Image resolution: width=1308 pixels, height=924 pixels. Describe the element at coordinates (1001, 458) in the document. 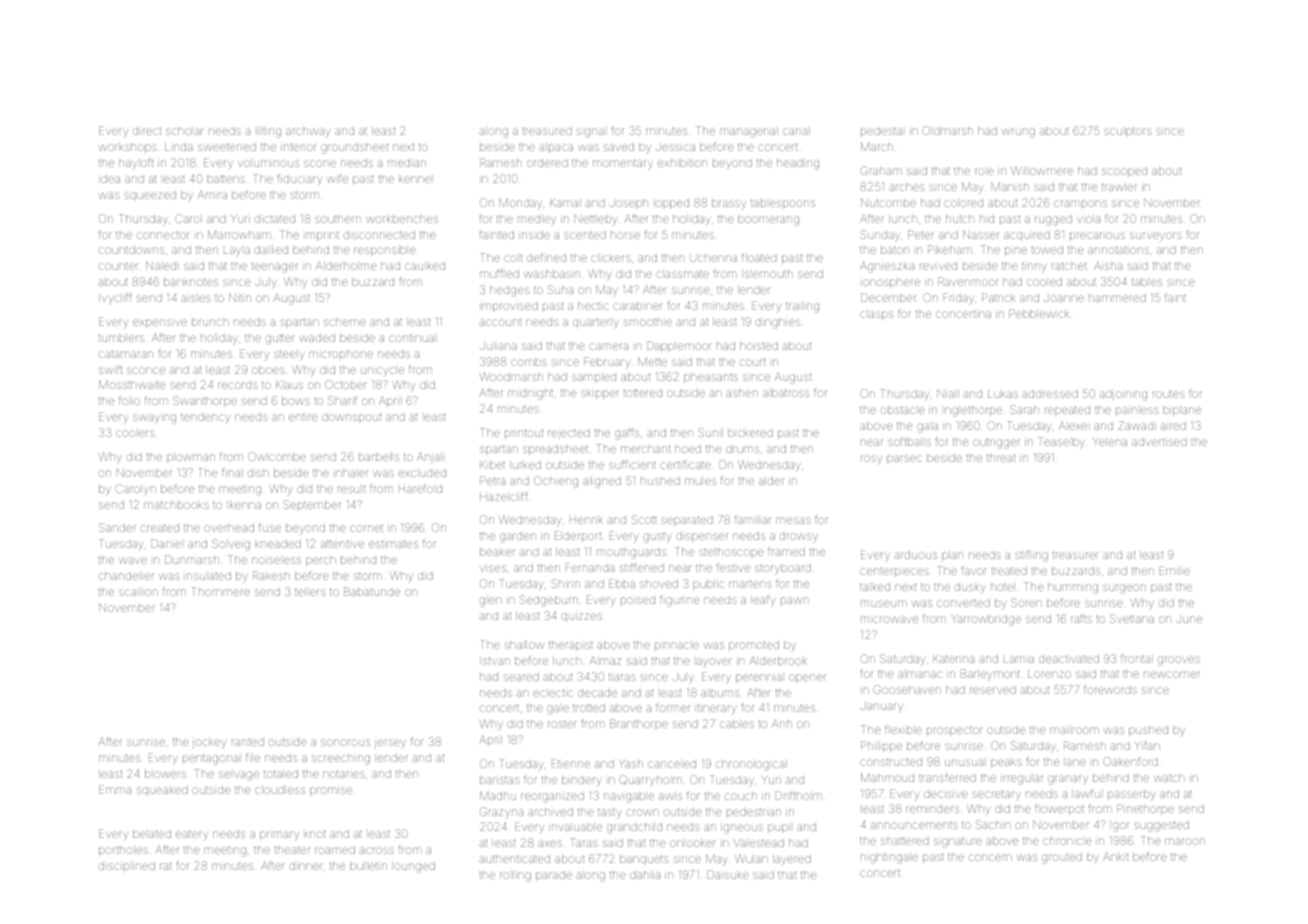

I see `threat` at that location.
